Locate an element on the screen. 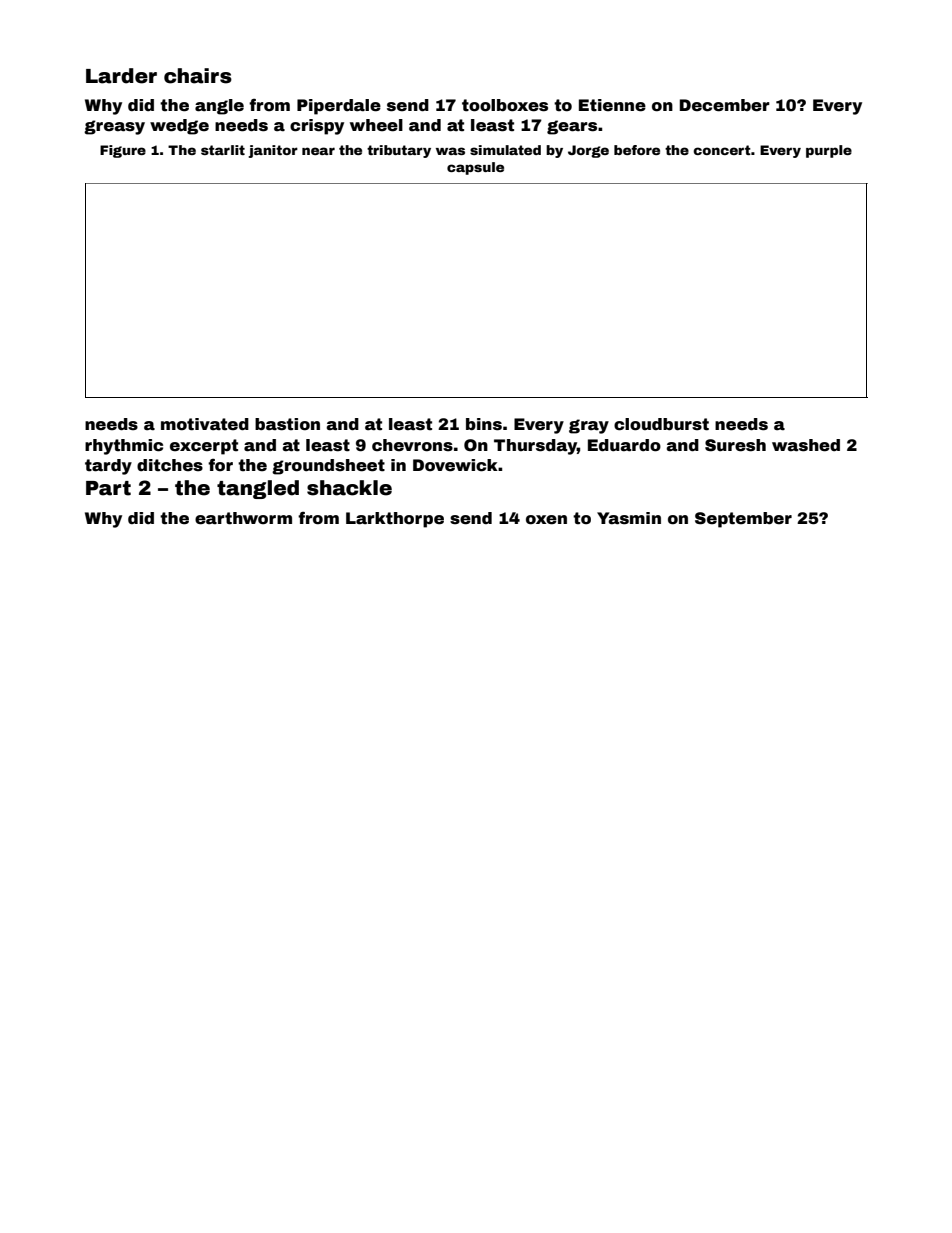  groundsheet is located at coordinates (328, 467).
